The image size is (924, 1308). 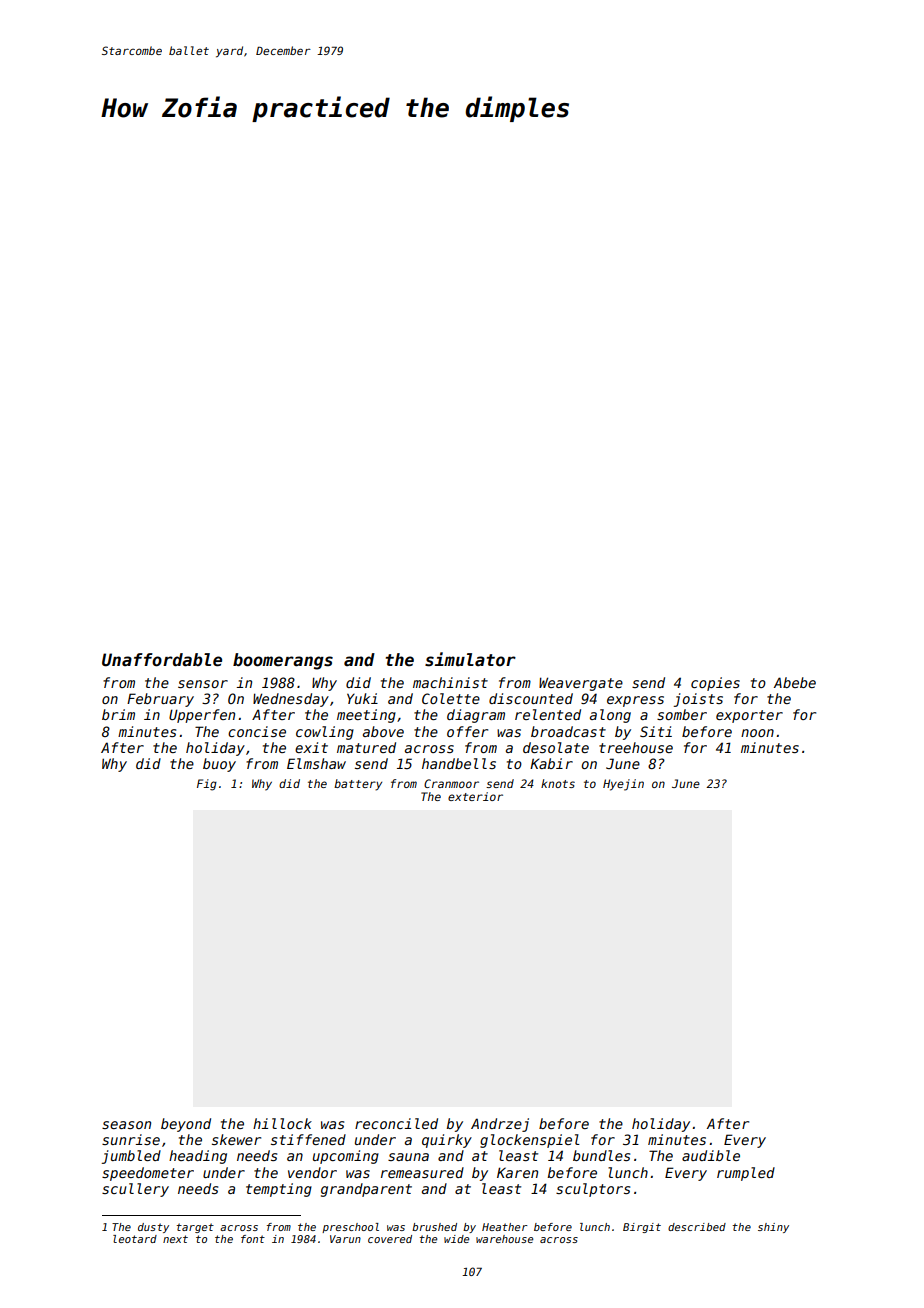 I want to click on Cranmoor, so click(x=451, y=783).
